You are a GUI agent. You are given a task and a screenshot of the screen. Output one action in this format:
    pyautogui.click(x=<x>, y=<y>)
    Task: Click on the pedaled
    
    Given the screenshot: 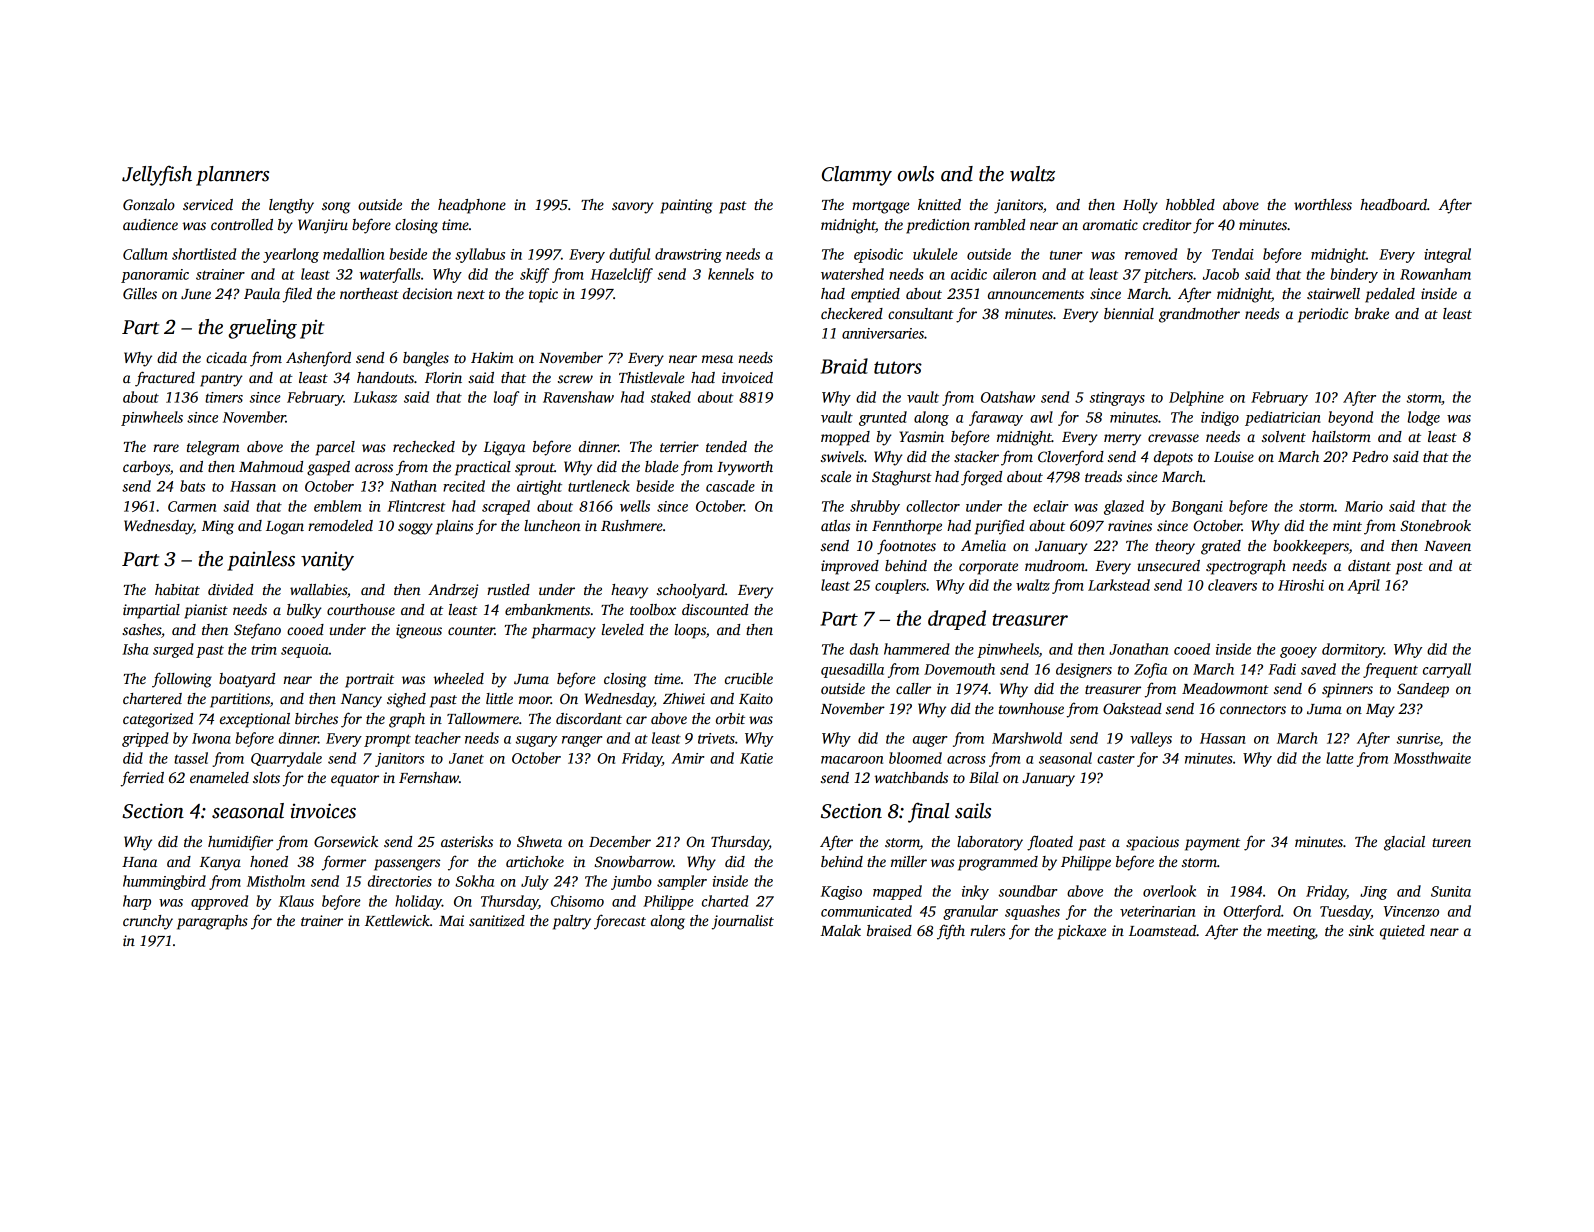 What is the action you would take?
    pyautogui.click(x=1390, y=295)
